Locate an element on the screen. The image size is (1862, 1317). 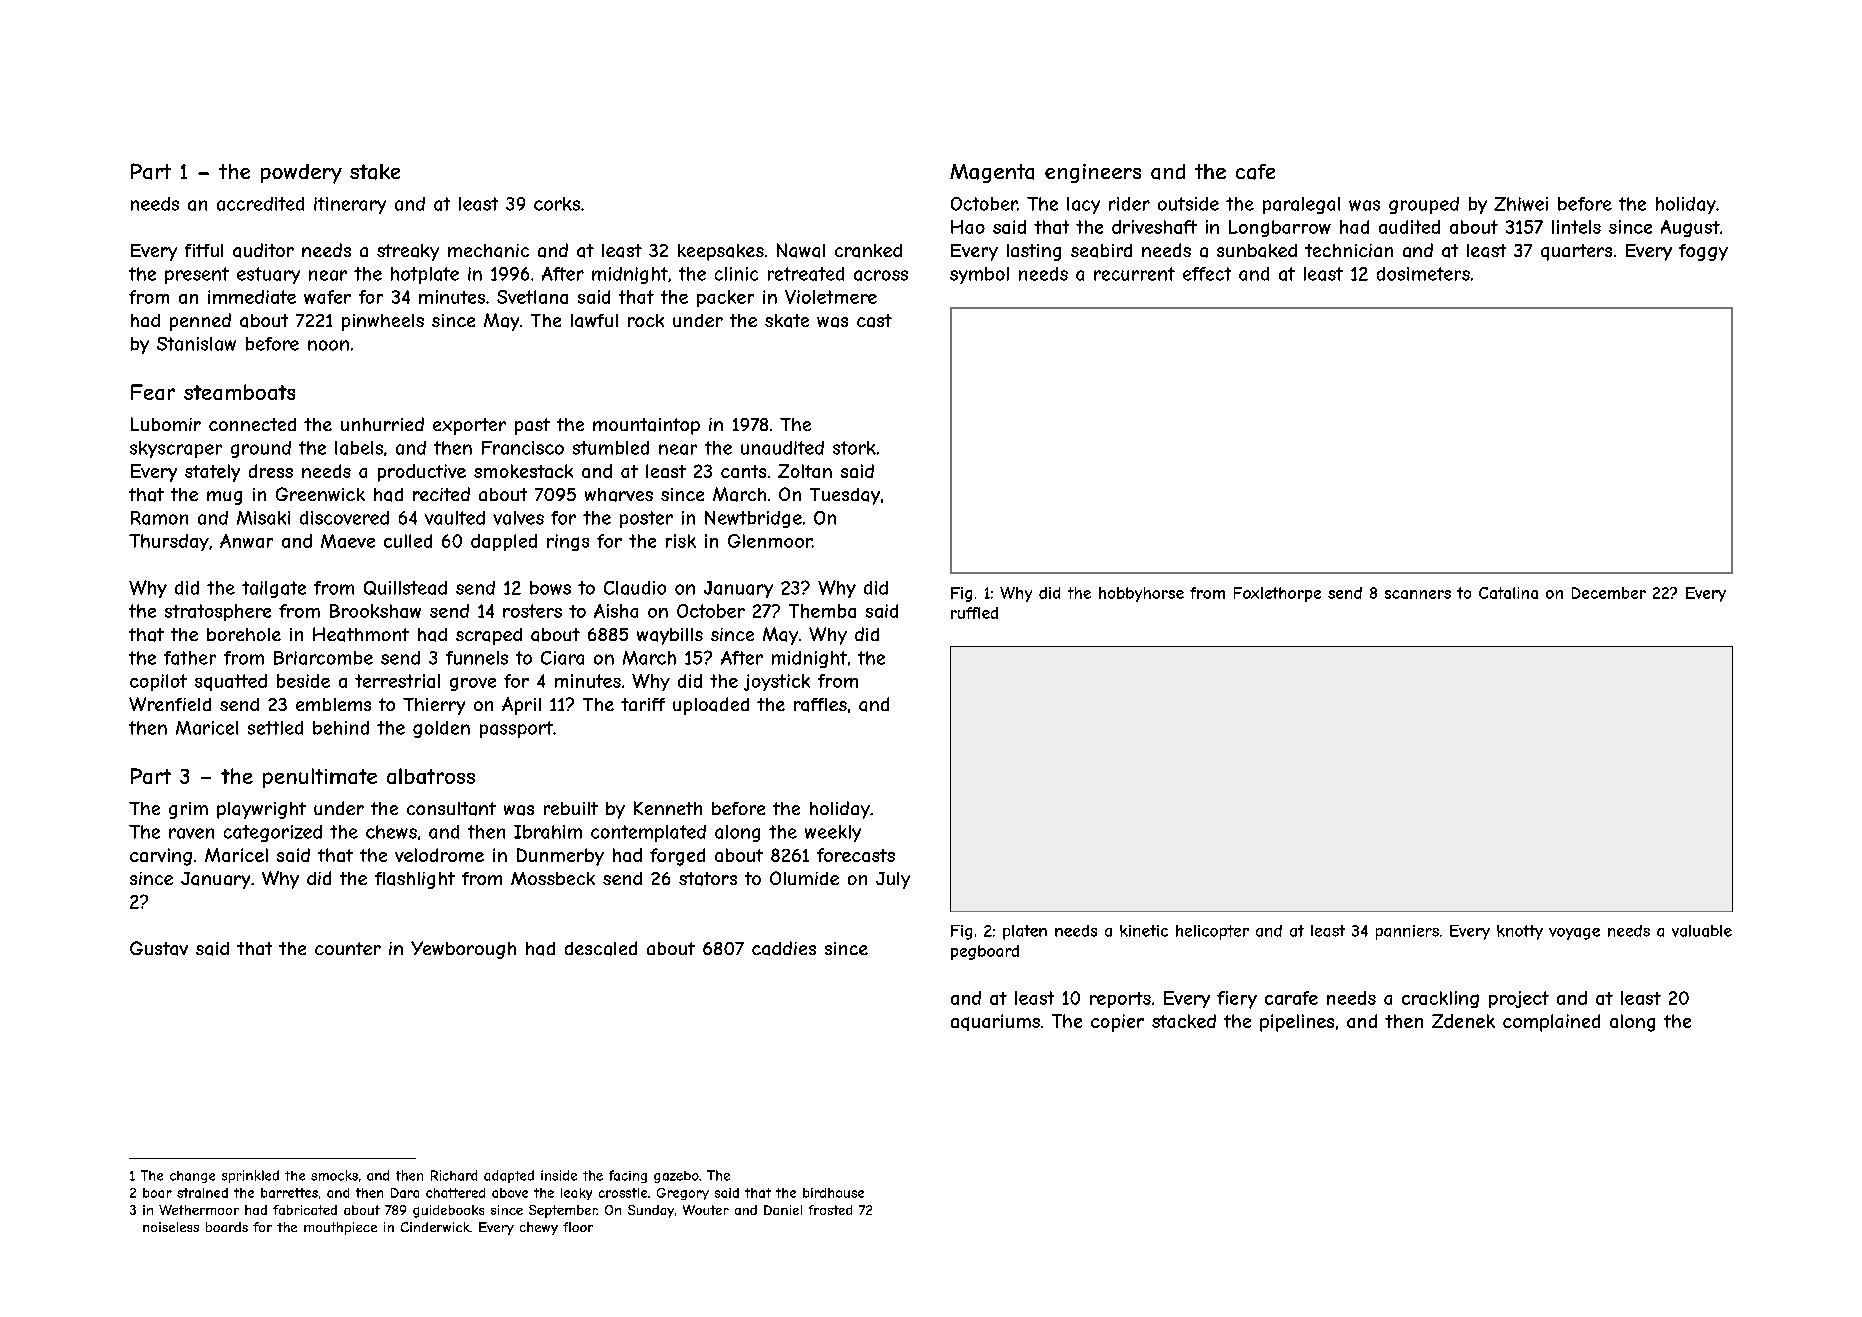
August is located at coordinates (1690, 228).
